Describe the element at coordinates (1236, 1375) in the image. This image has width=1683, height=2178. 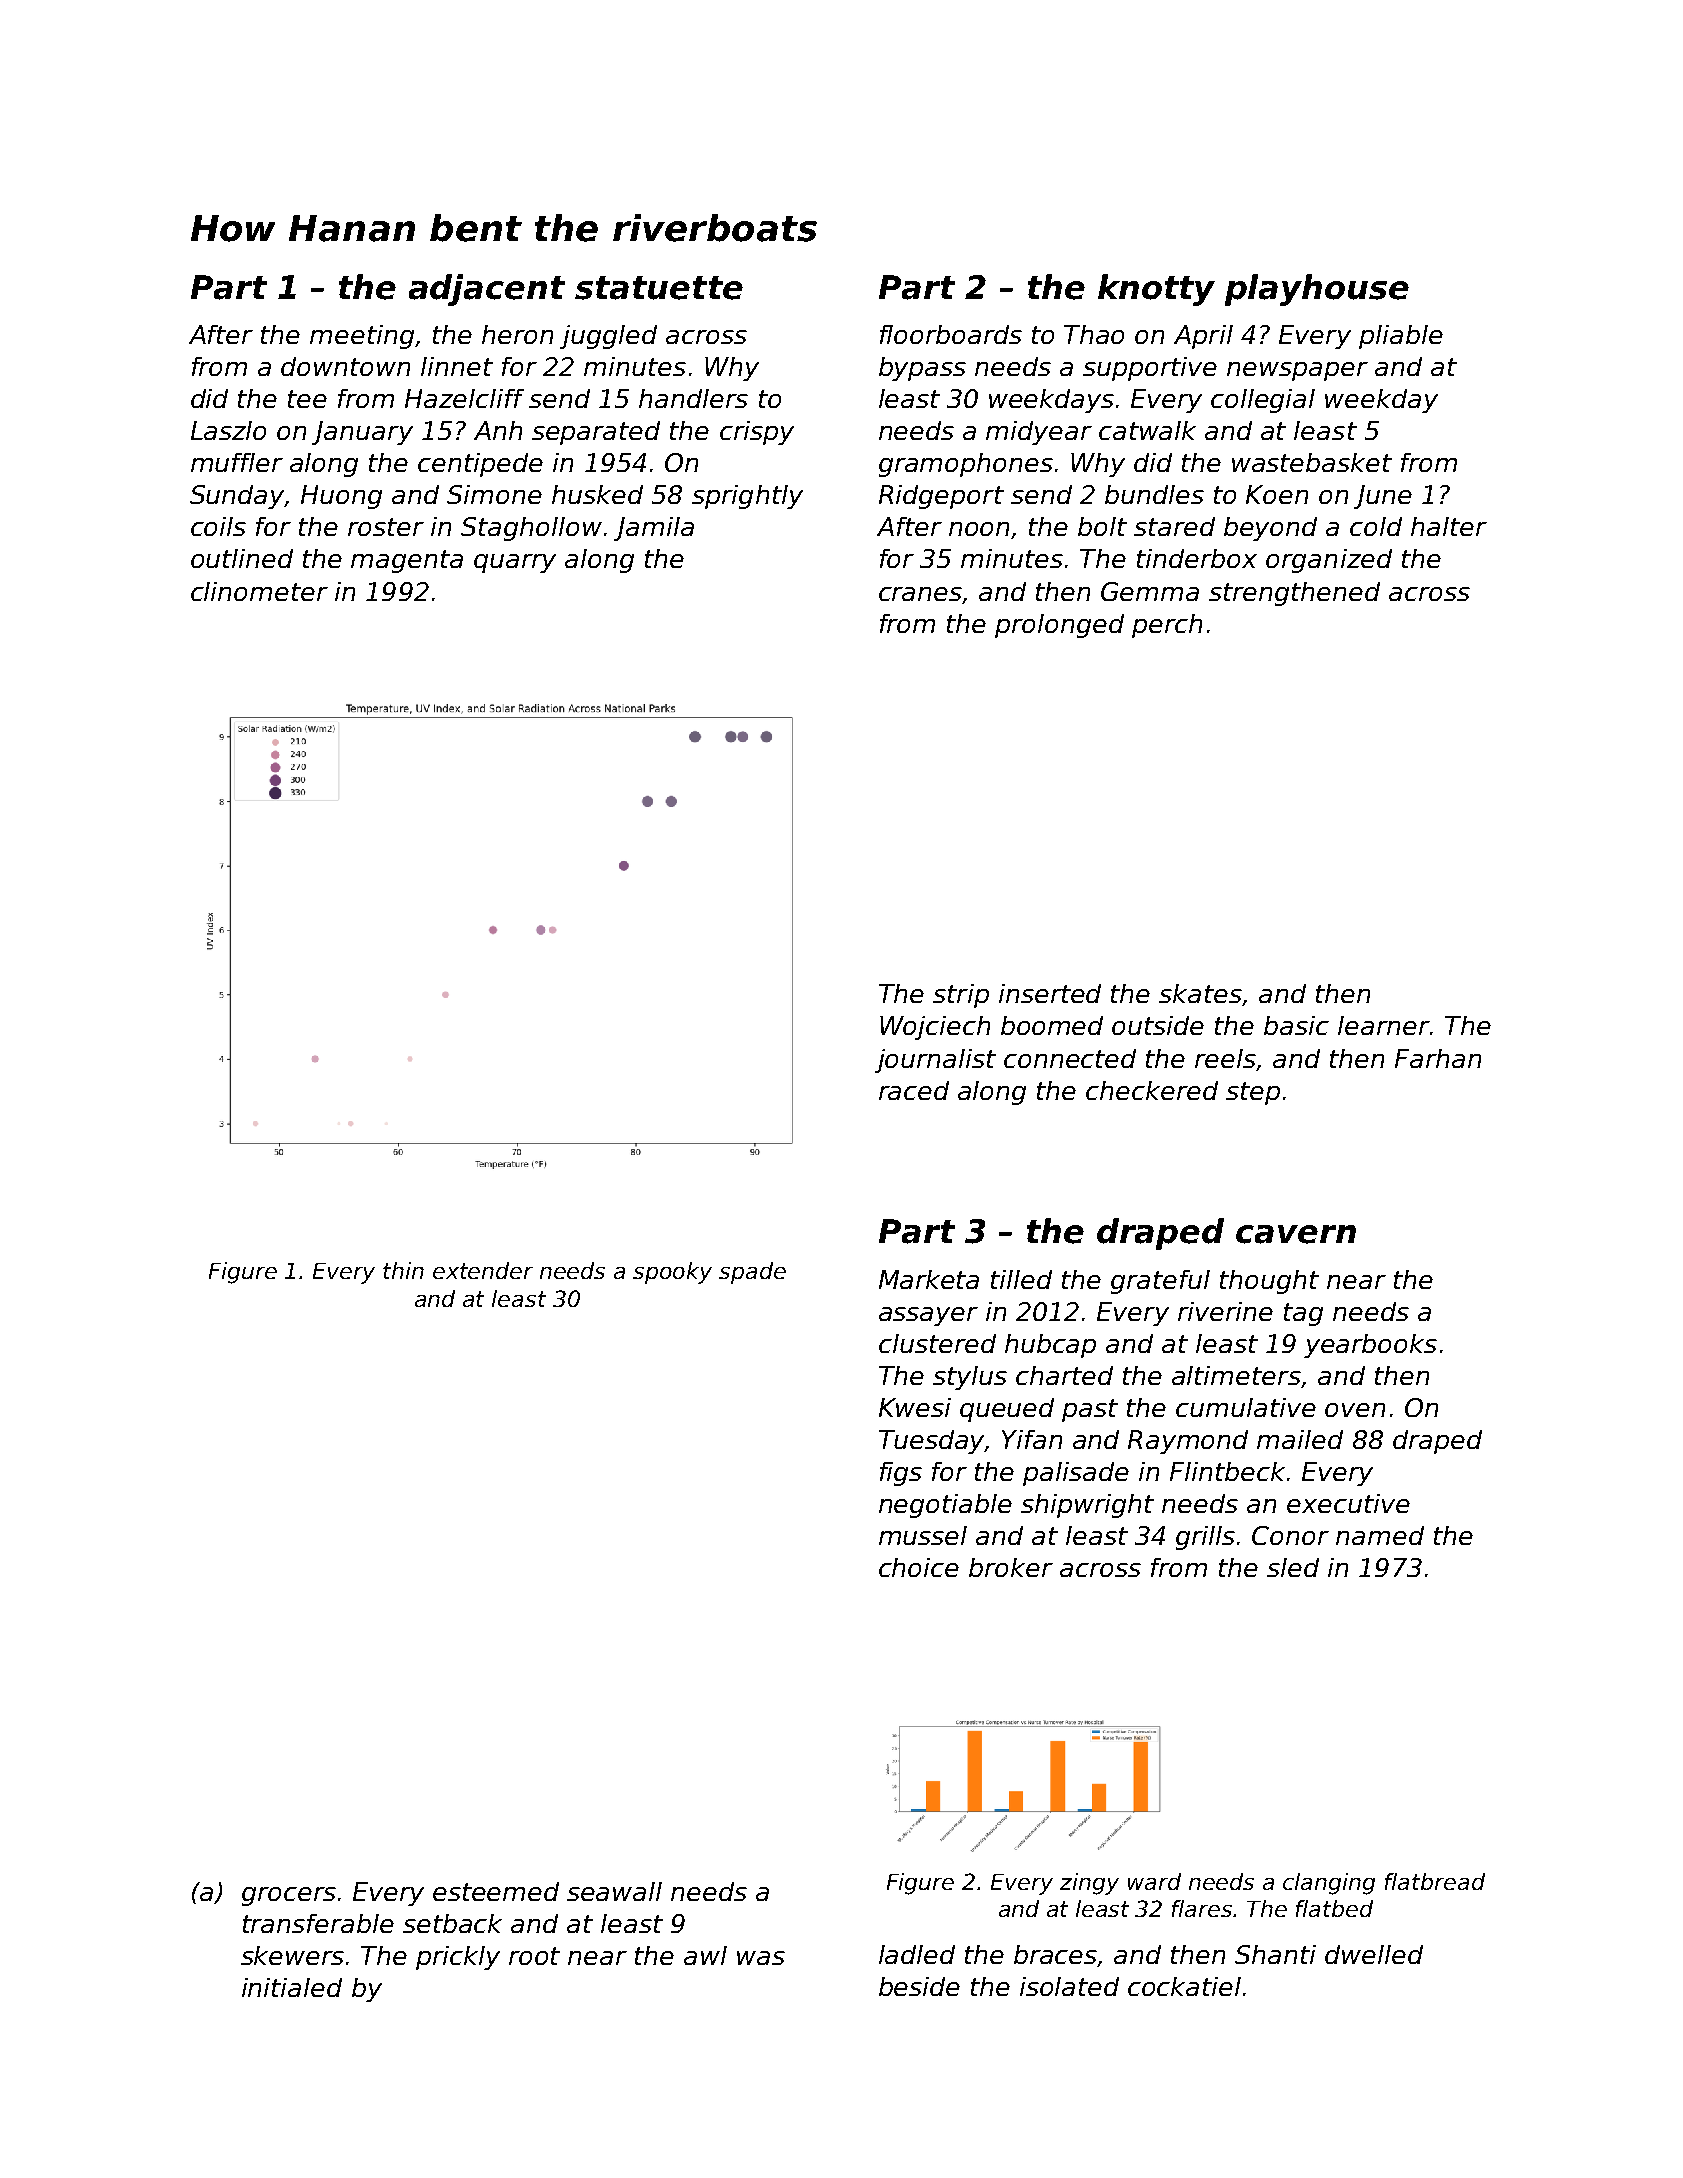
I see `altimeters` at that location.
